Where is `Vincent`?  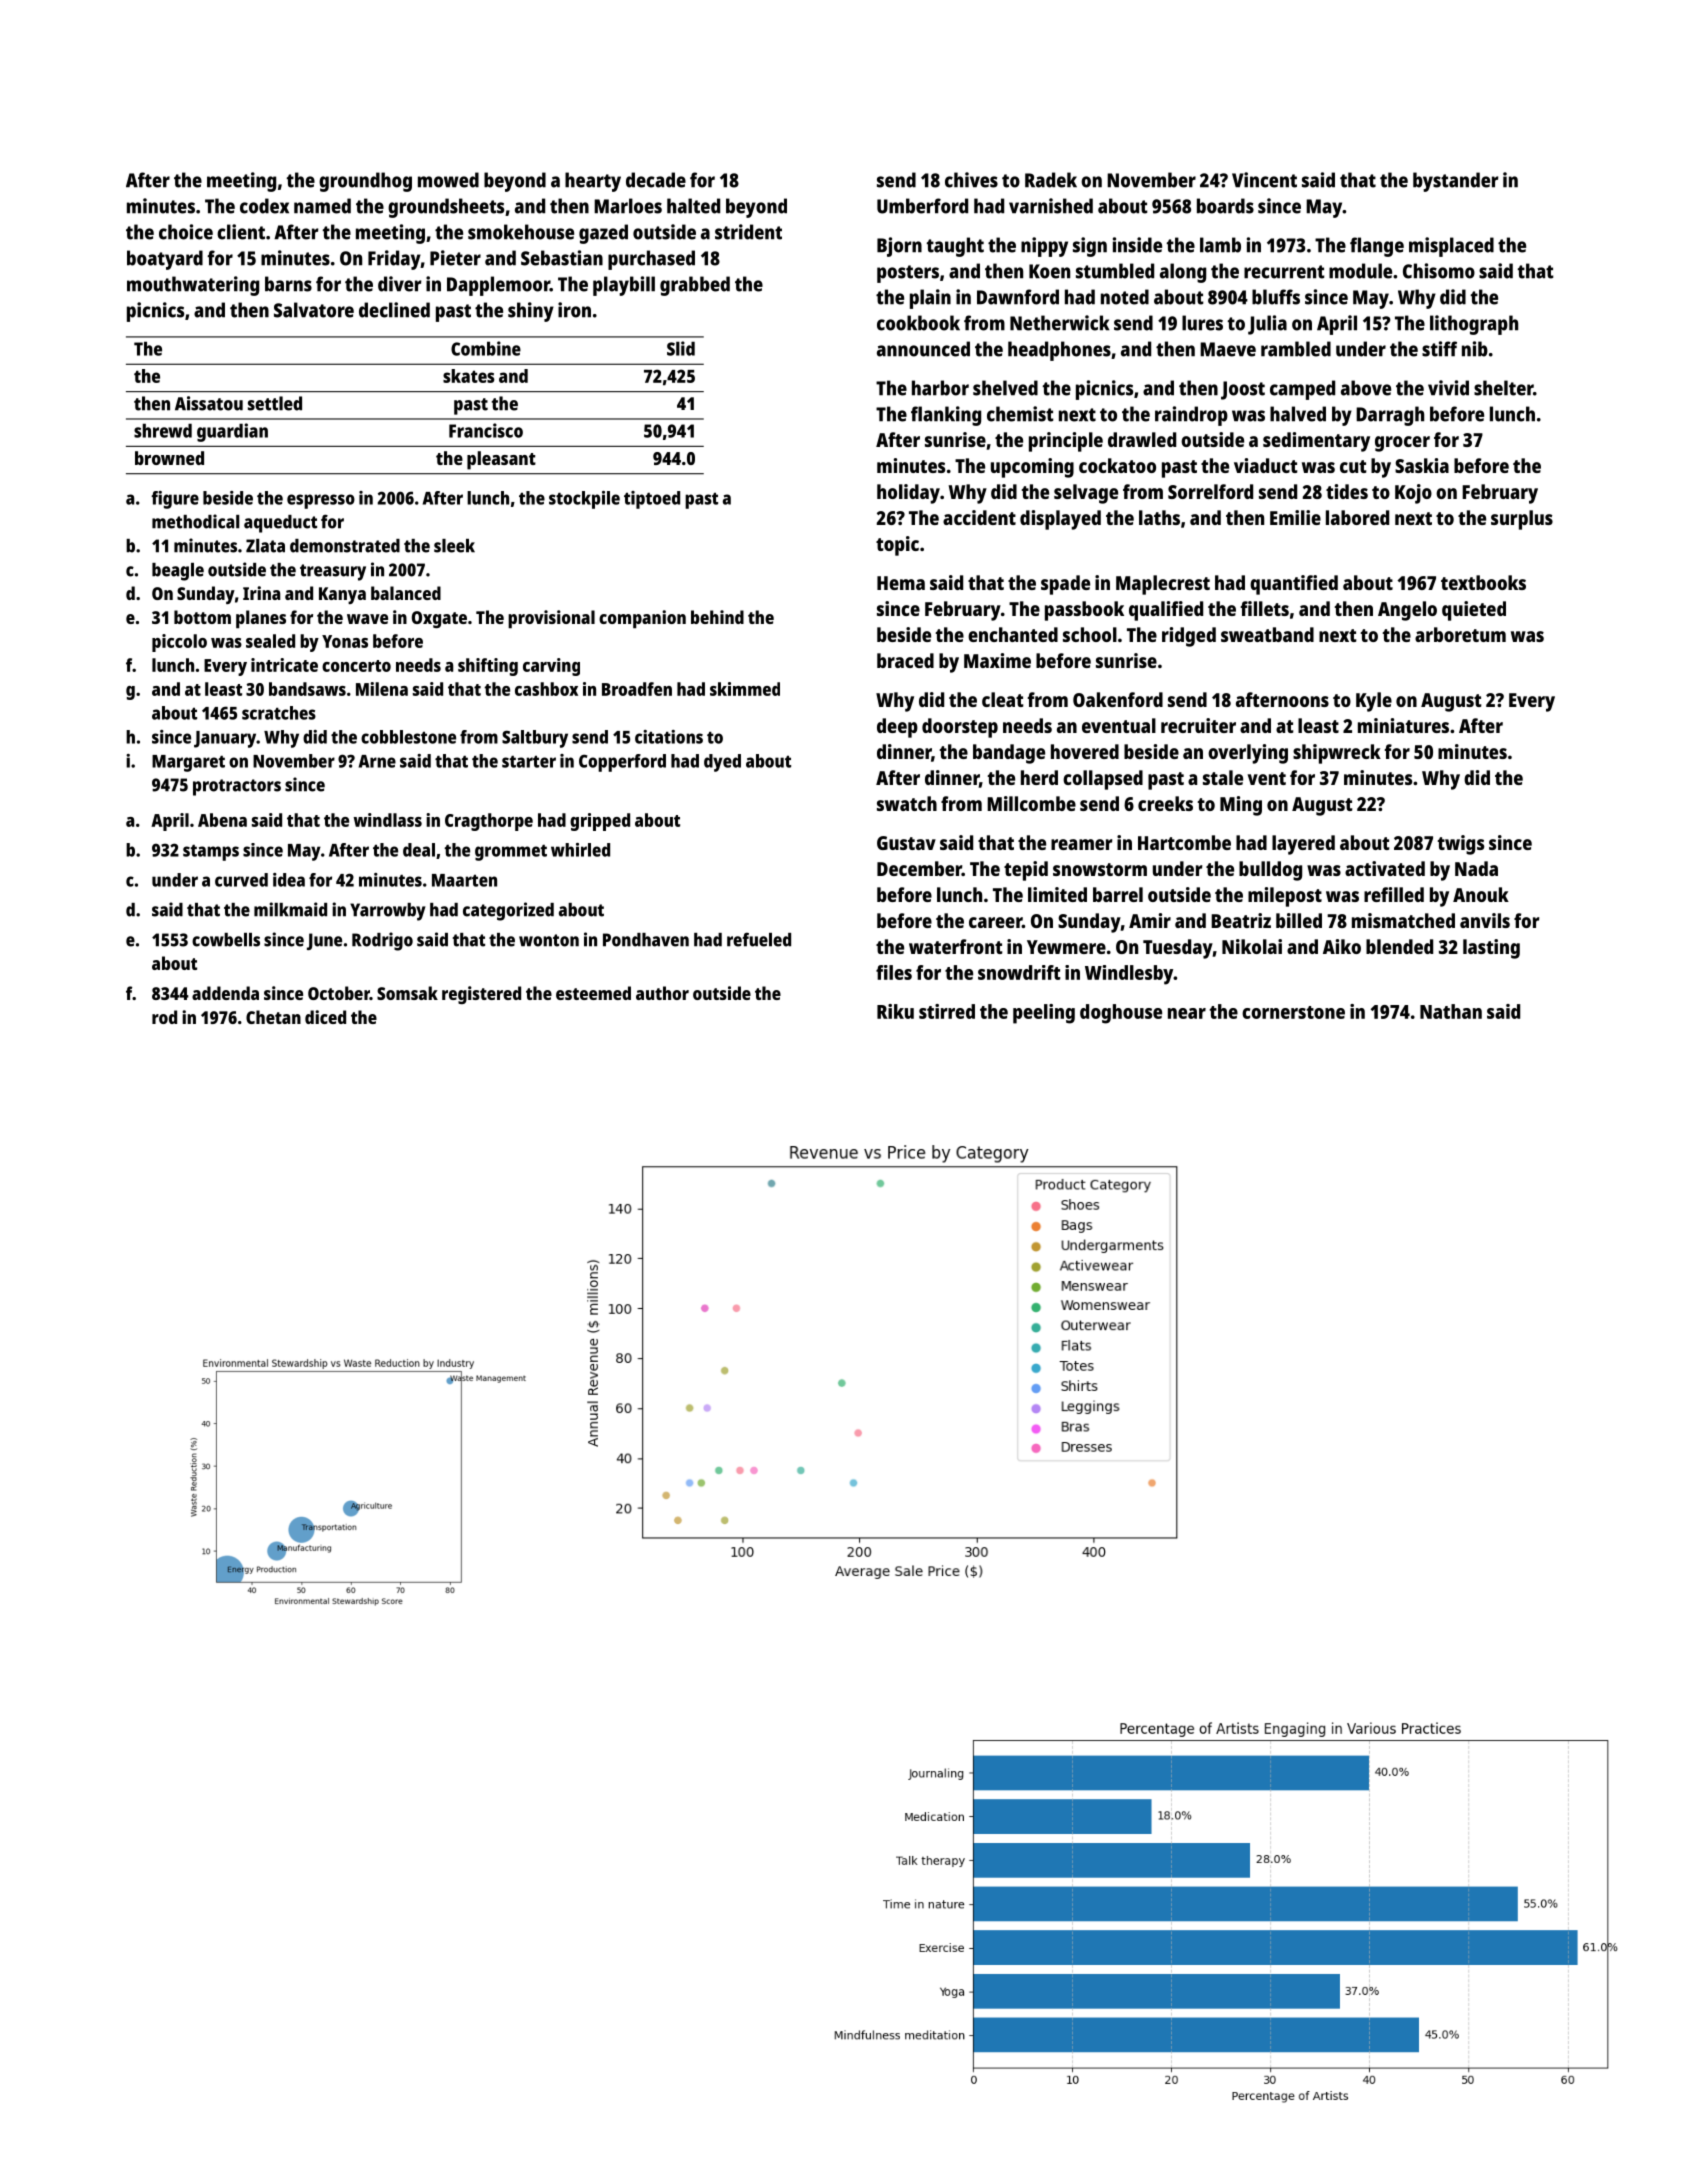 Vincent is located at coordinates (1264, 180).
